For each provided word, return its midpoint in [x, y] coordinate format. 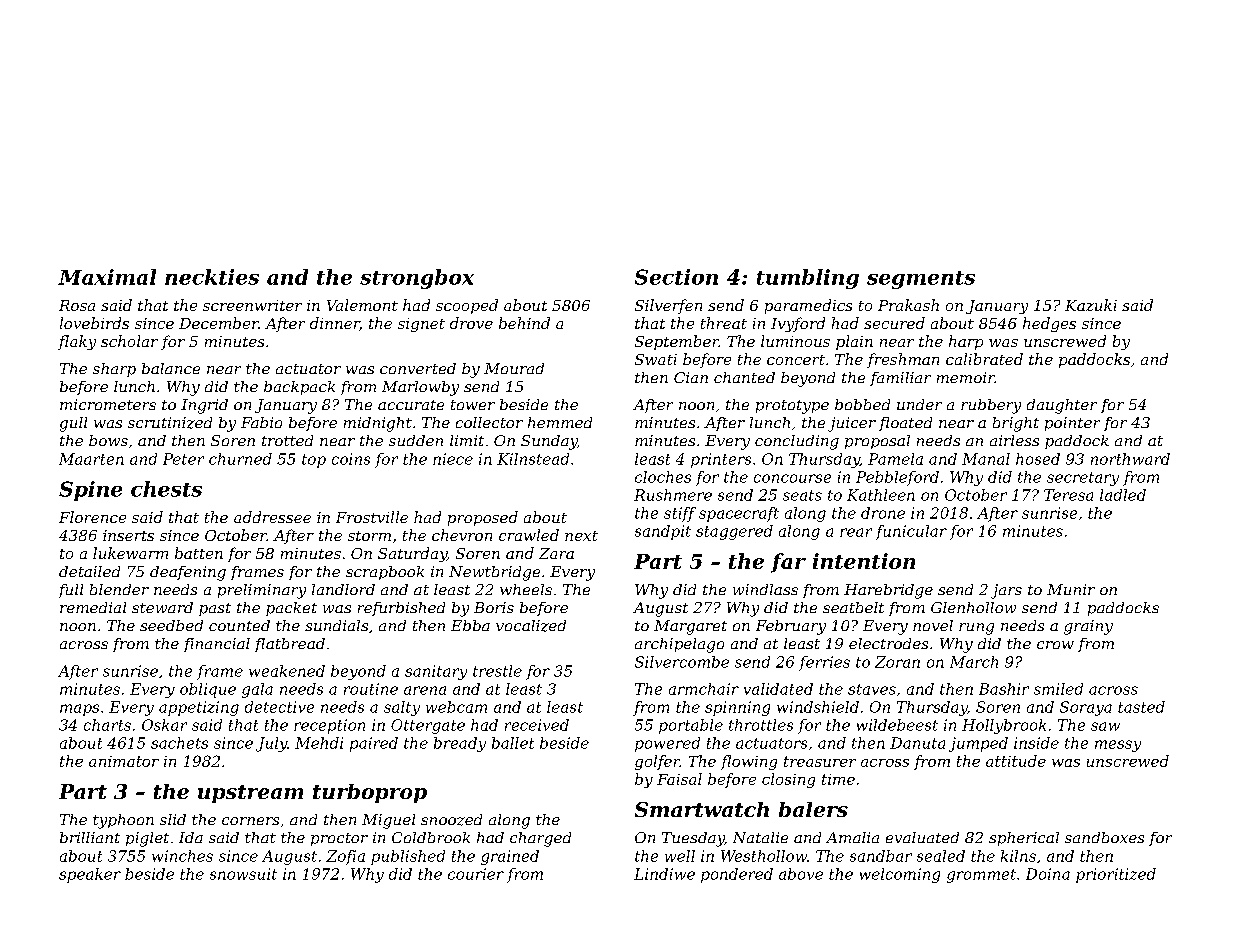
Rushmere [673, 495]
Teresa [1068, 495]
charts [107, 725]
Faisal [679, 779]
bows [108, 440]
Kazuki [1091, 305]
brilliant [90, 837]
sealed [941, 856]
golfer [657, 762]
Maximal [107, 277]
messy [1118, 746]
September [677, 342]
